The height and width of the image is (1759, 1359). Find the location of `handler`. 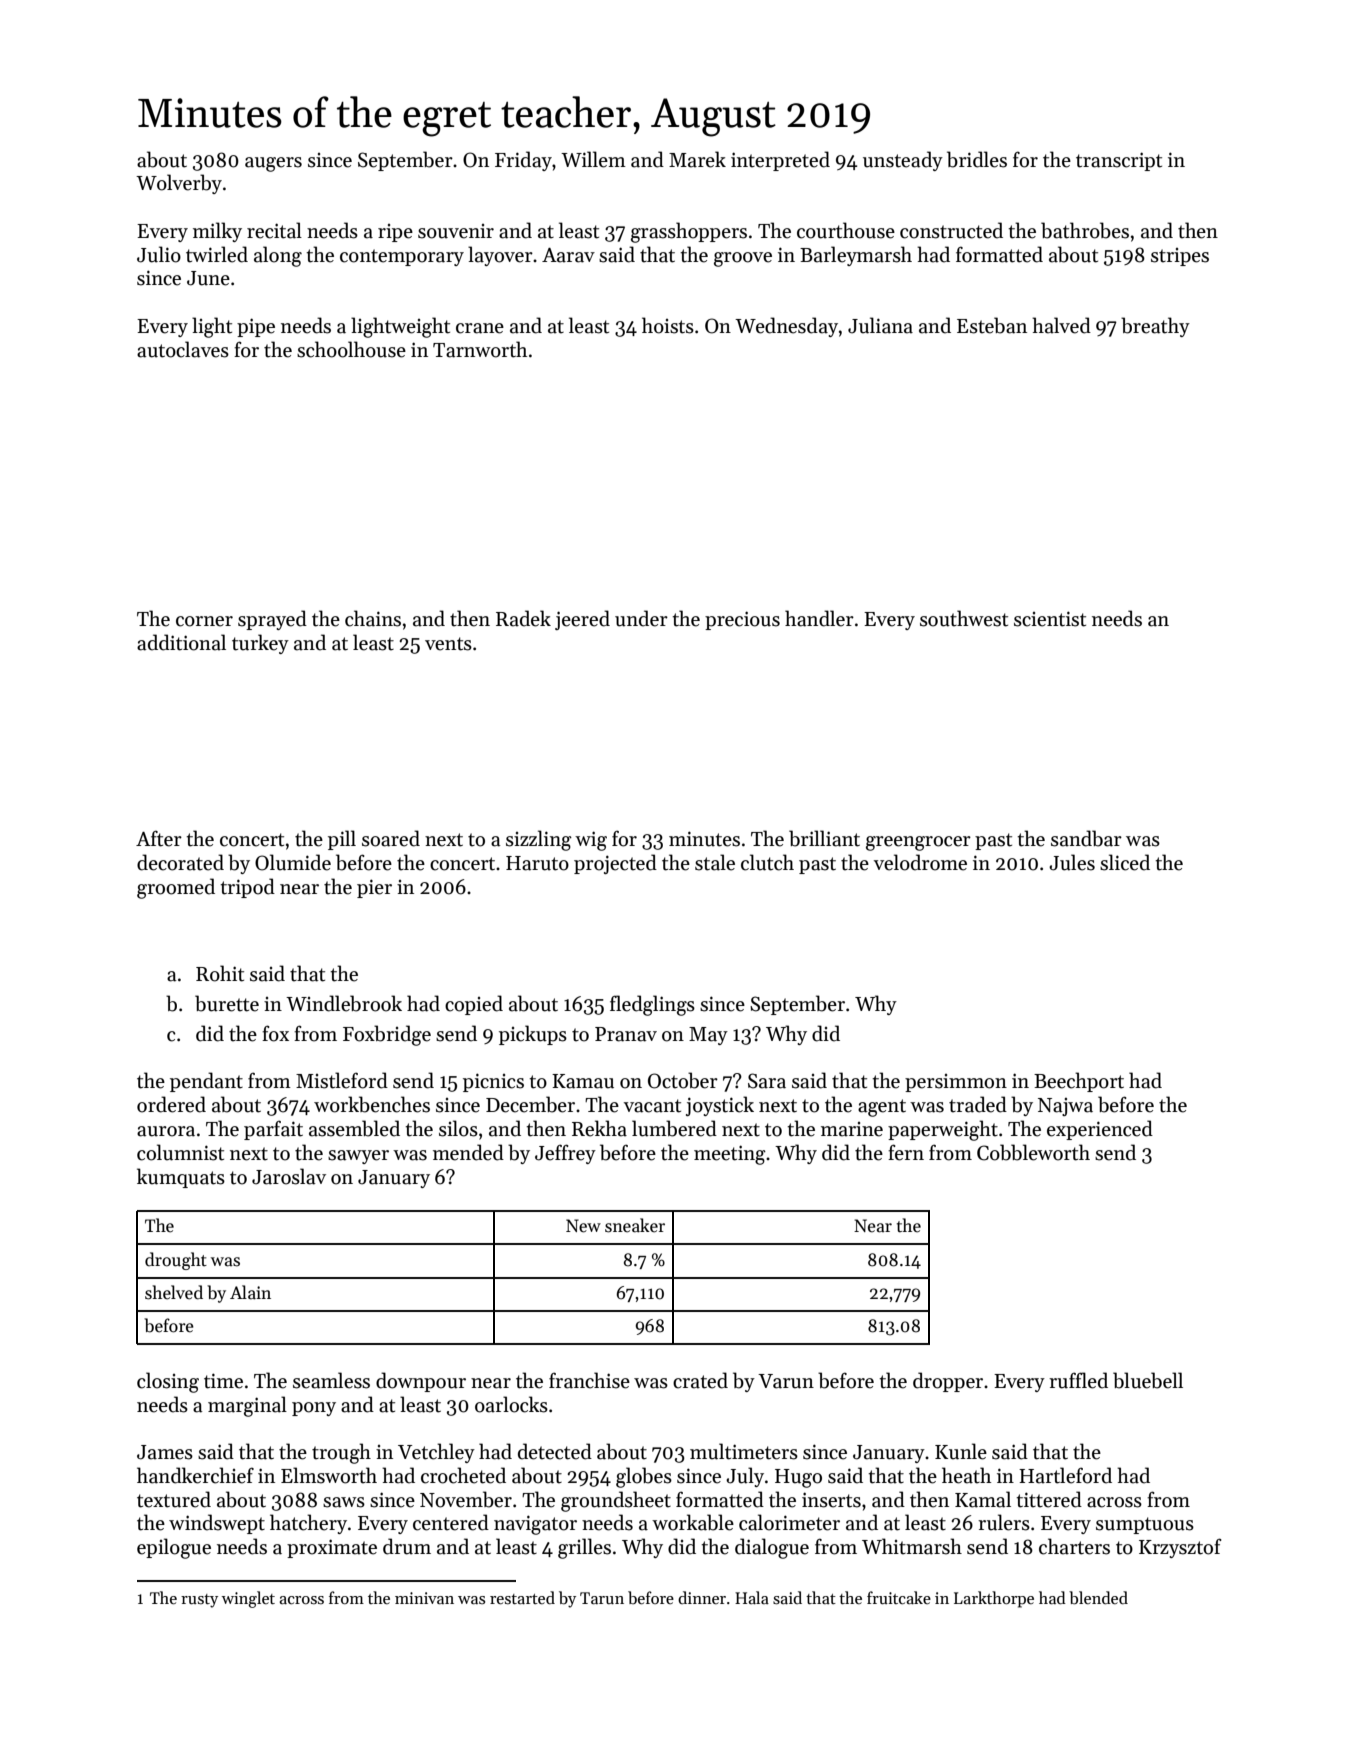

handler is located at coordinates (819, 618).
